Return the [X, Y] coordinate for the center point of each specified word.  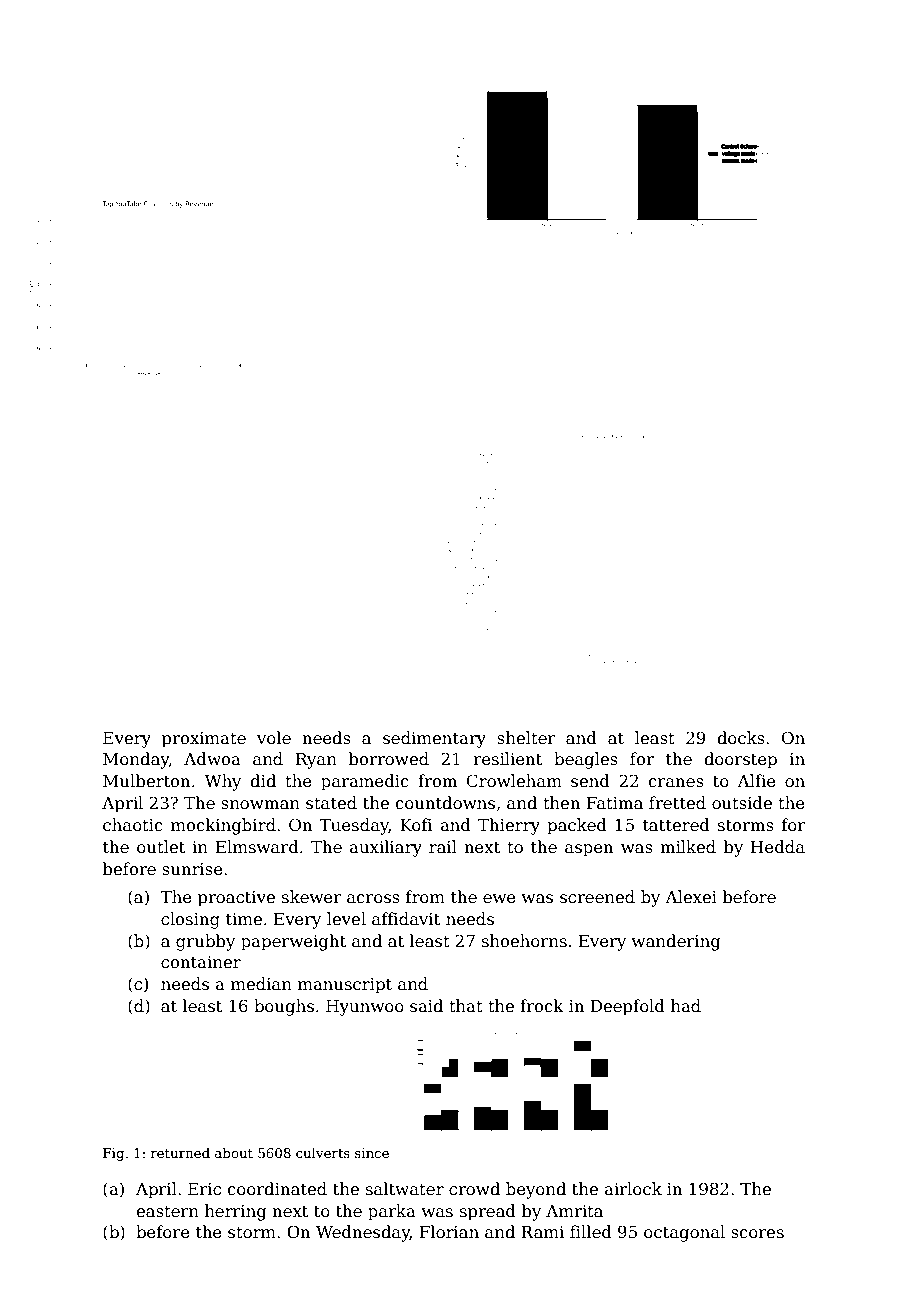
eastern [167, 1212]
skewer [312, 897]
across [373, 899]
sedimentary [434, 739]
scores [757, 1234]
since [372, 1153]
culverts [323, 1152]
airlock [633, 1189]
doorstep [740, 760]
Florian [449, 1232]
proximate [204, 740]
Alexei [691, 896]
